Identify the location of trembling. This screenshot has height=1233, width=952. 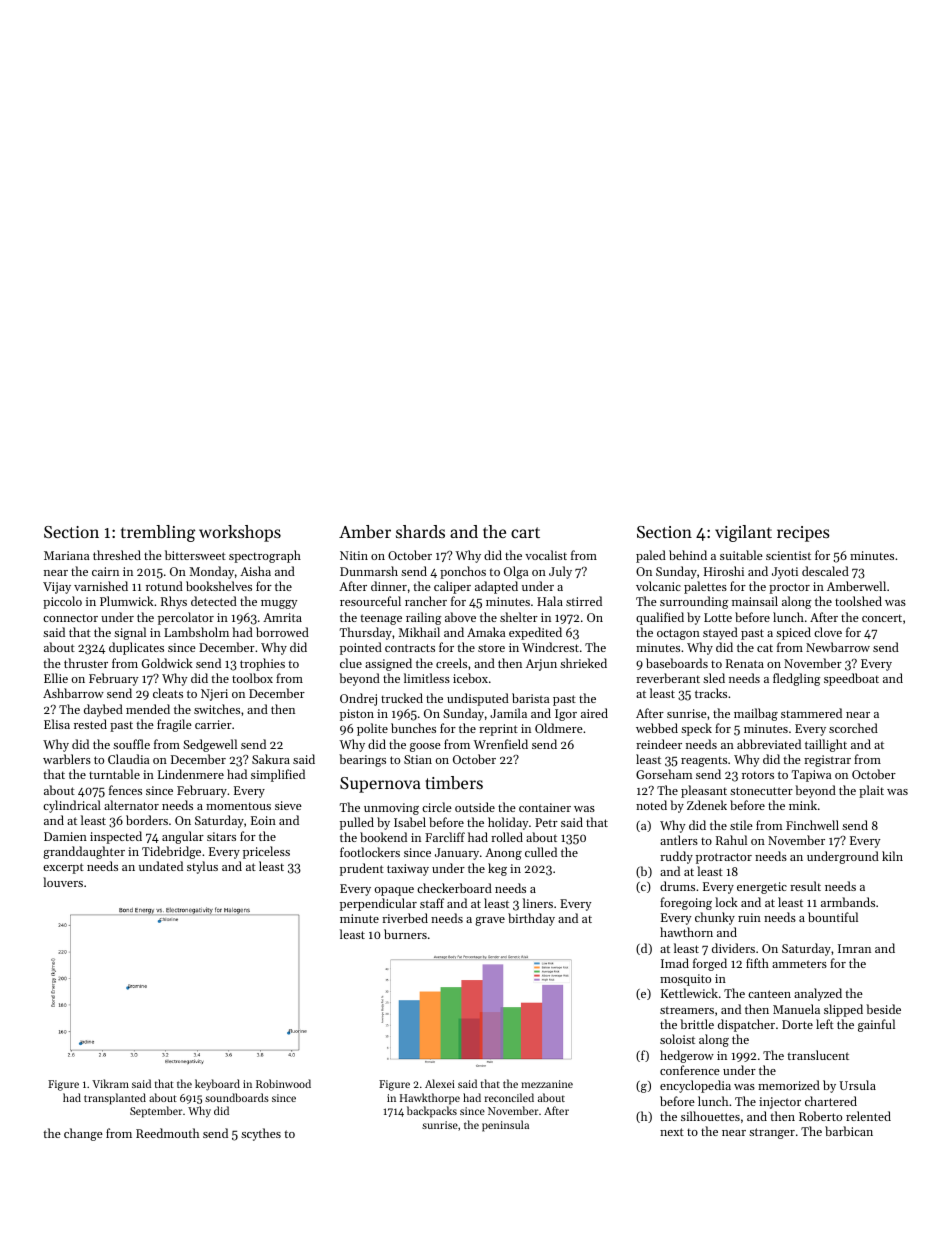
(158, 533).
